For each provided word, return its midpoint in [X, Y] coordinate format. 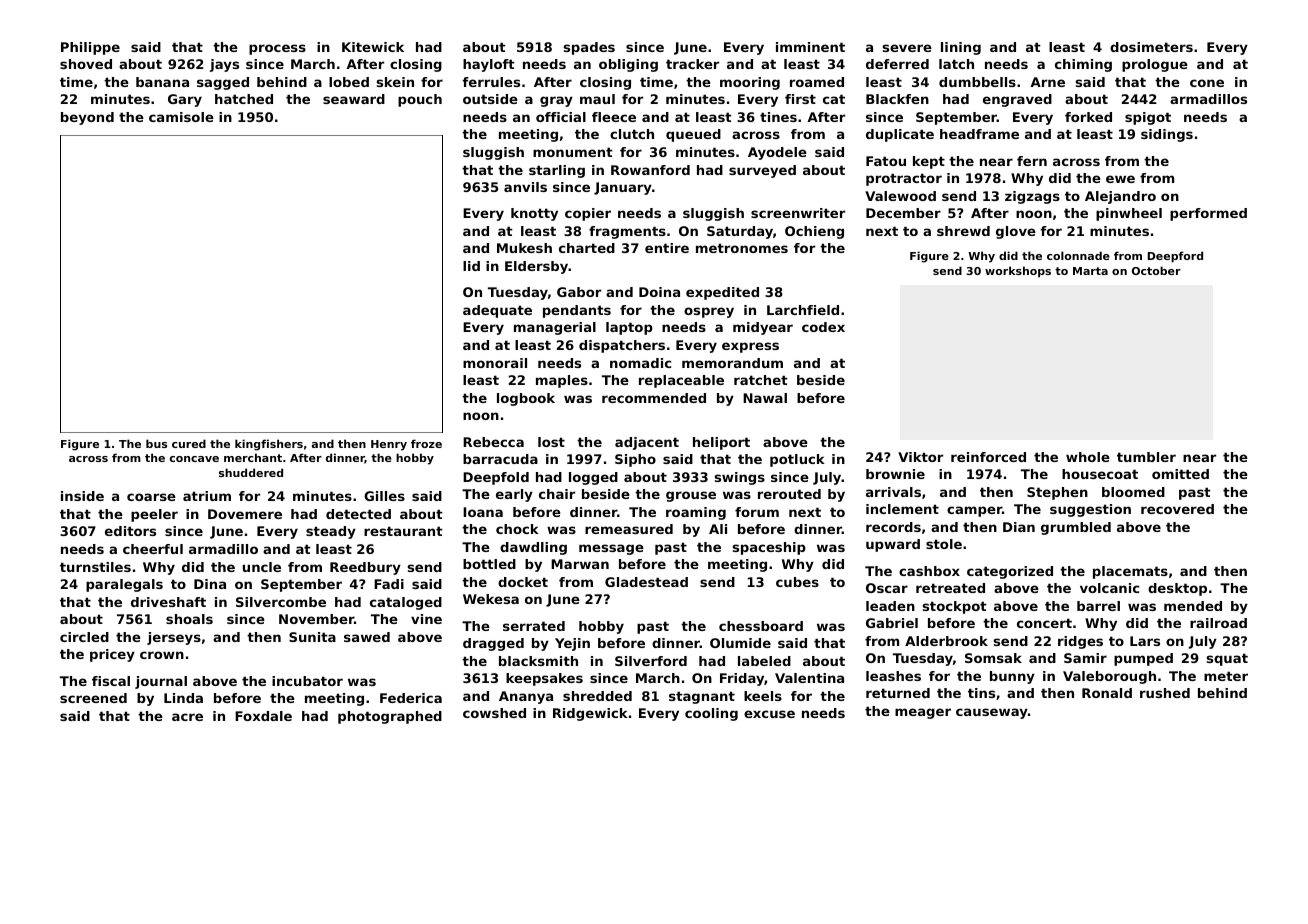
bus [156, 443]
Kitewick [373, 47]
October [1156, 270]
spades [589, 48]
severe [907, 48]
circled [84, 637]
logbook [526, 399]
